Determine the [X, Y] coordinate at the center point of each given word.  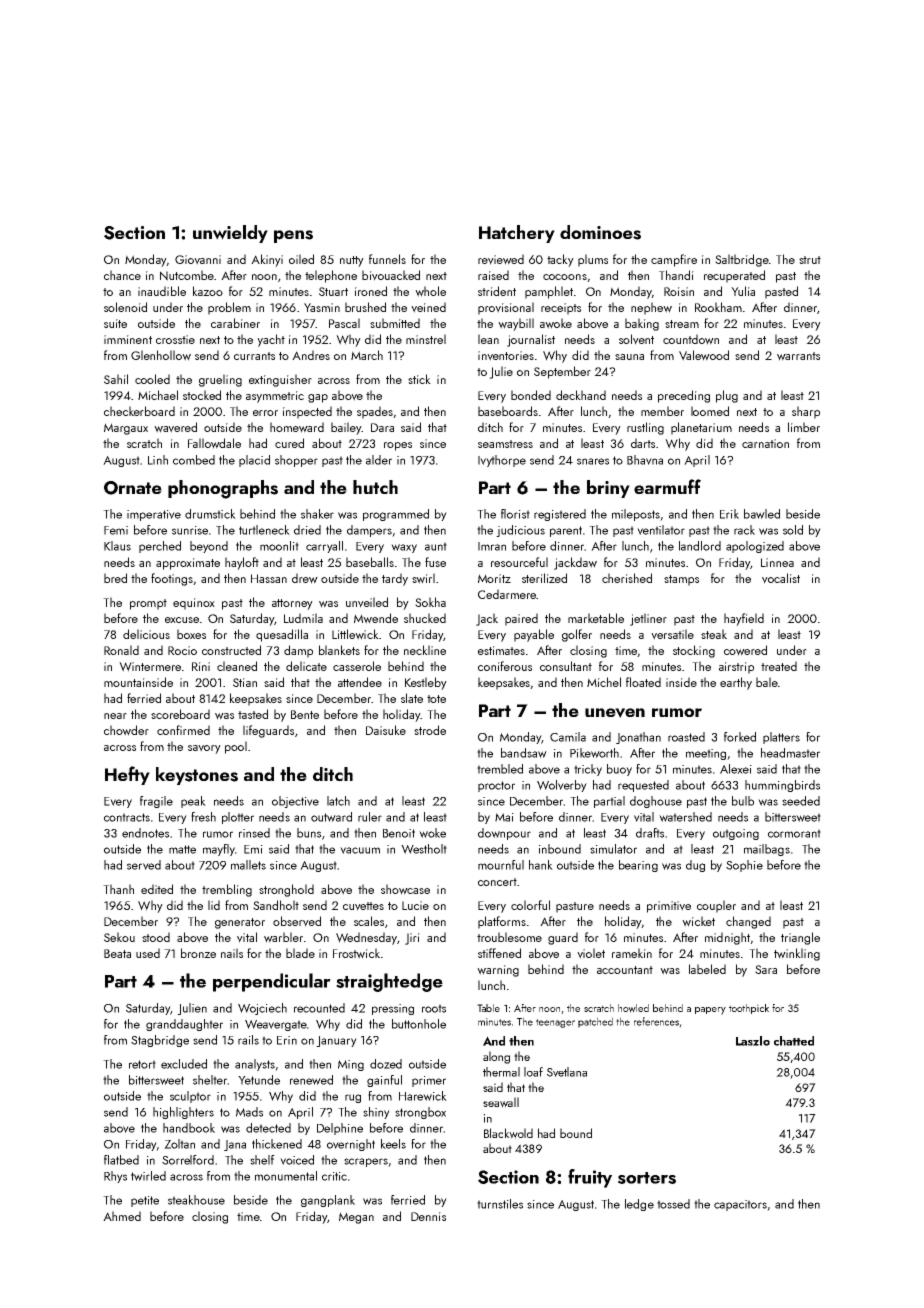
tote [436, 699]
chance [122, 275]
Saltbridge [742, 260]
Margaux [126, 429]
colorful [530, 905]
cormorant [794, 833]
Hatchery [517, 234]
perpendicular [272, 982]
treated [779, 666]
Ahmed [122, 1216]
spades [375, 412]
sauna [629, 357]
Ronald [121, 650]
